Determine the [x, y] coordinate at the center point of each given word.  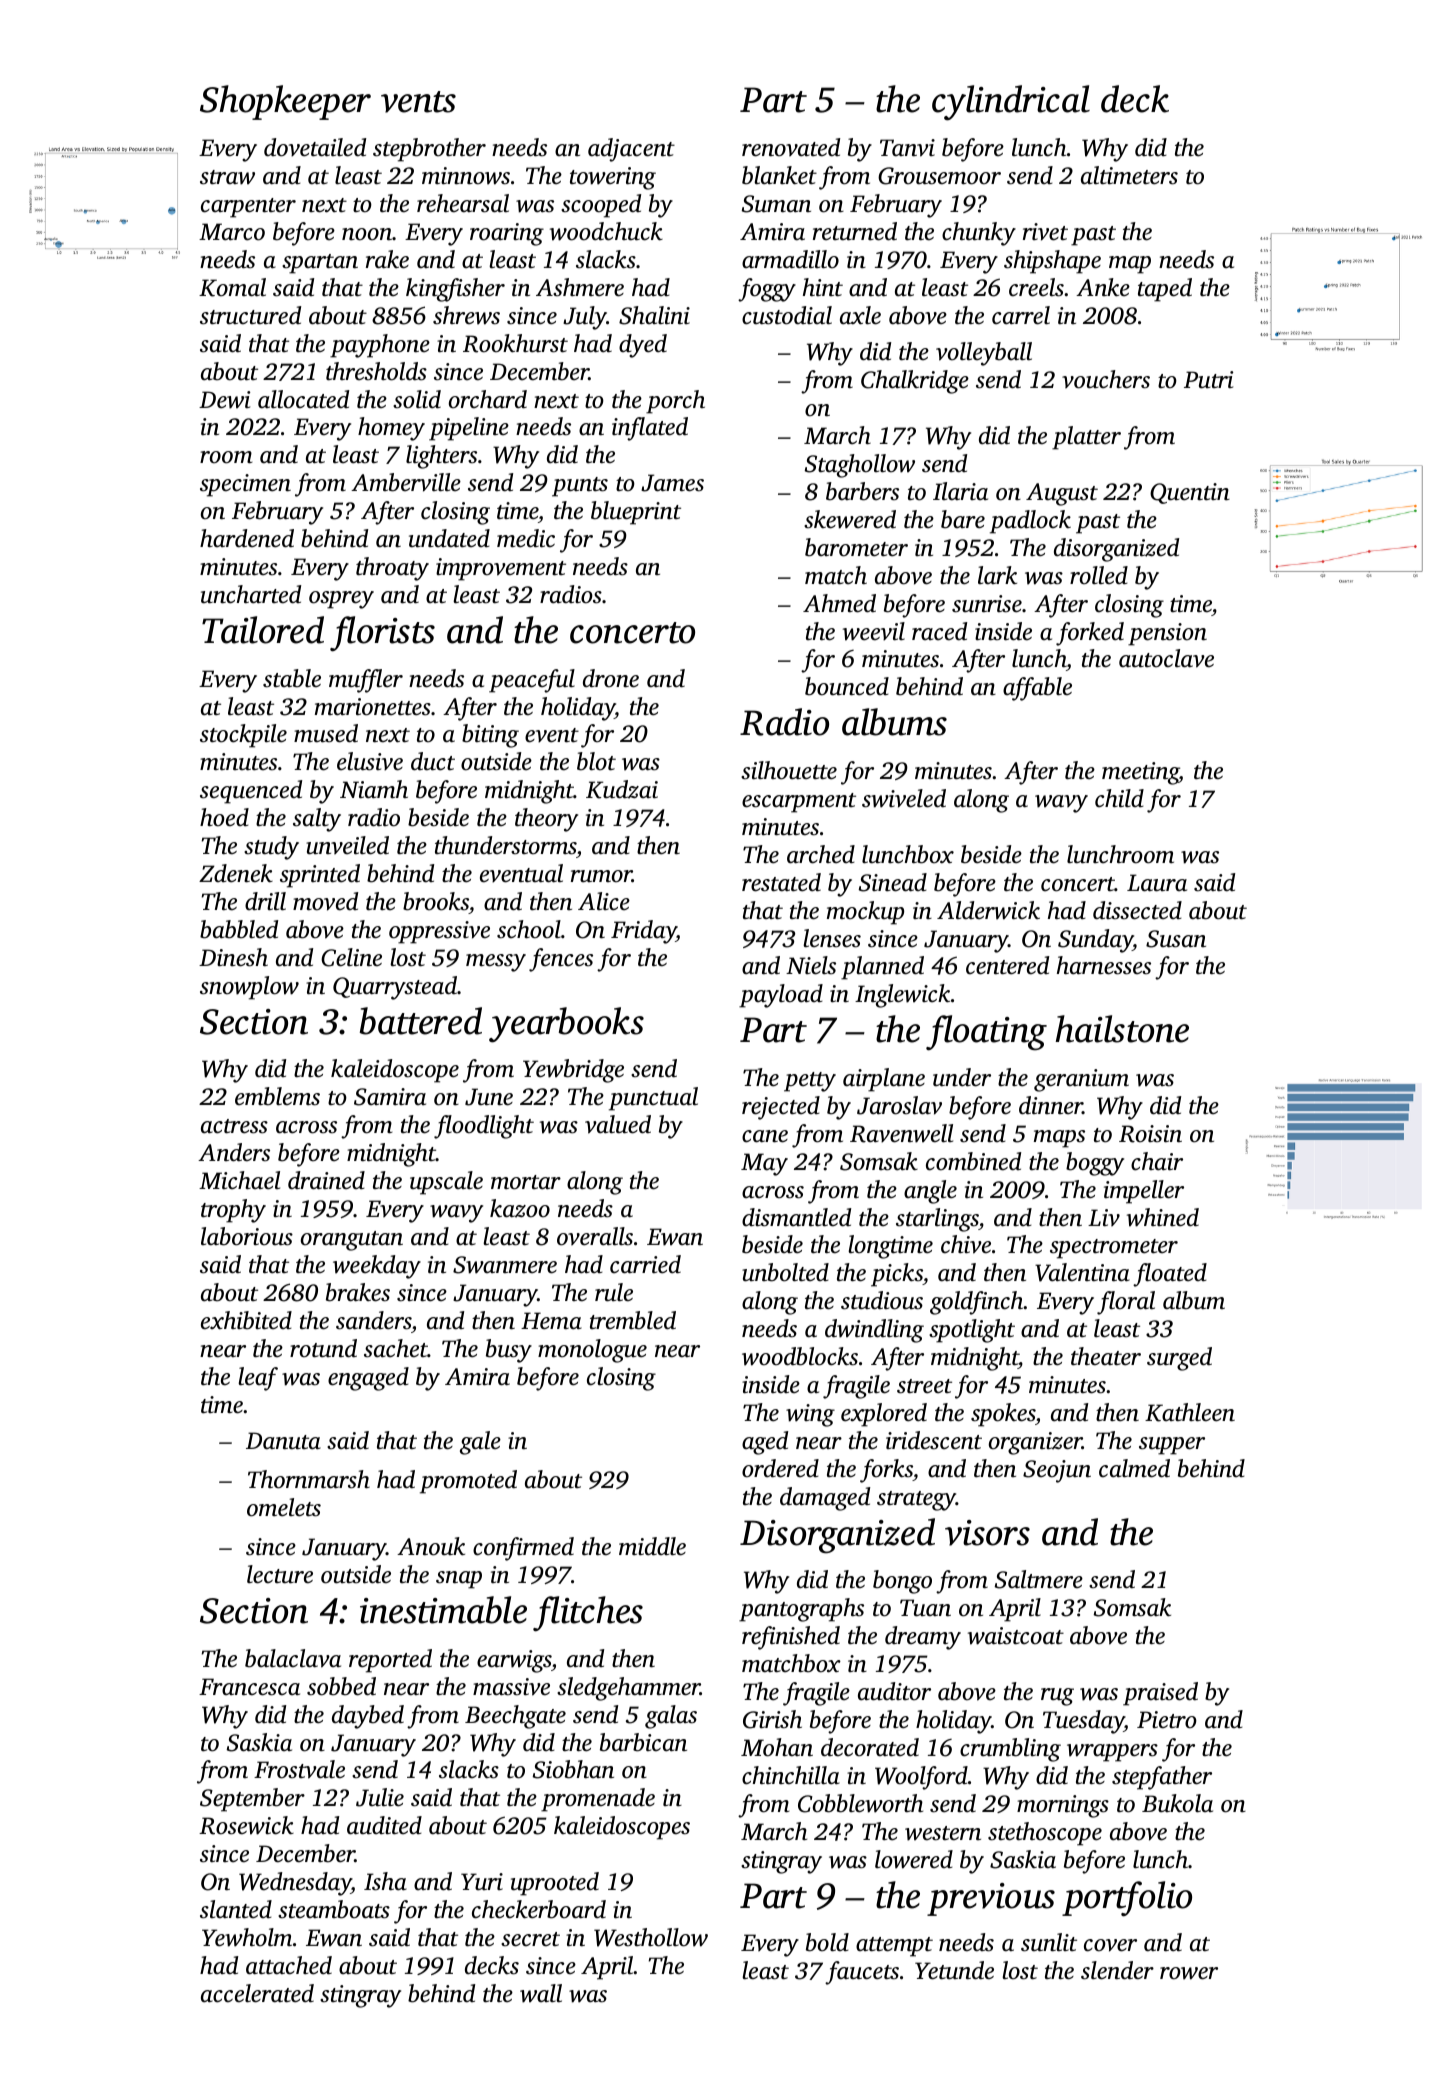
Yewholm [247, 1937]
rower [1189, 1973]
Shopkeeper [285, 102]
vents [418, 102]
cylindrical [1011, 103]
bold [827, 1942]
